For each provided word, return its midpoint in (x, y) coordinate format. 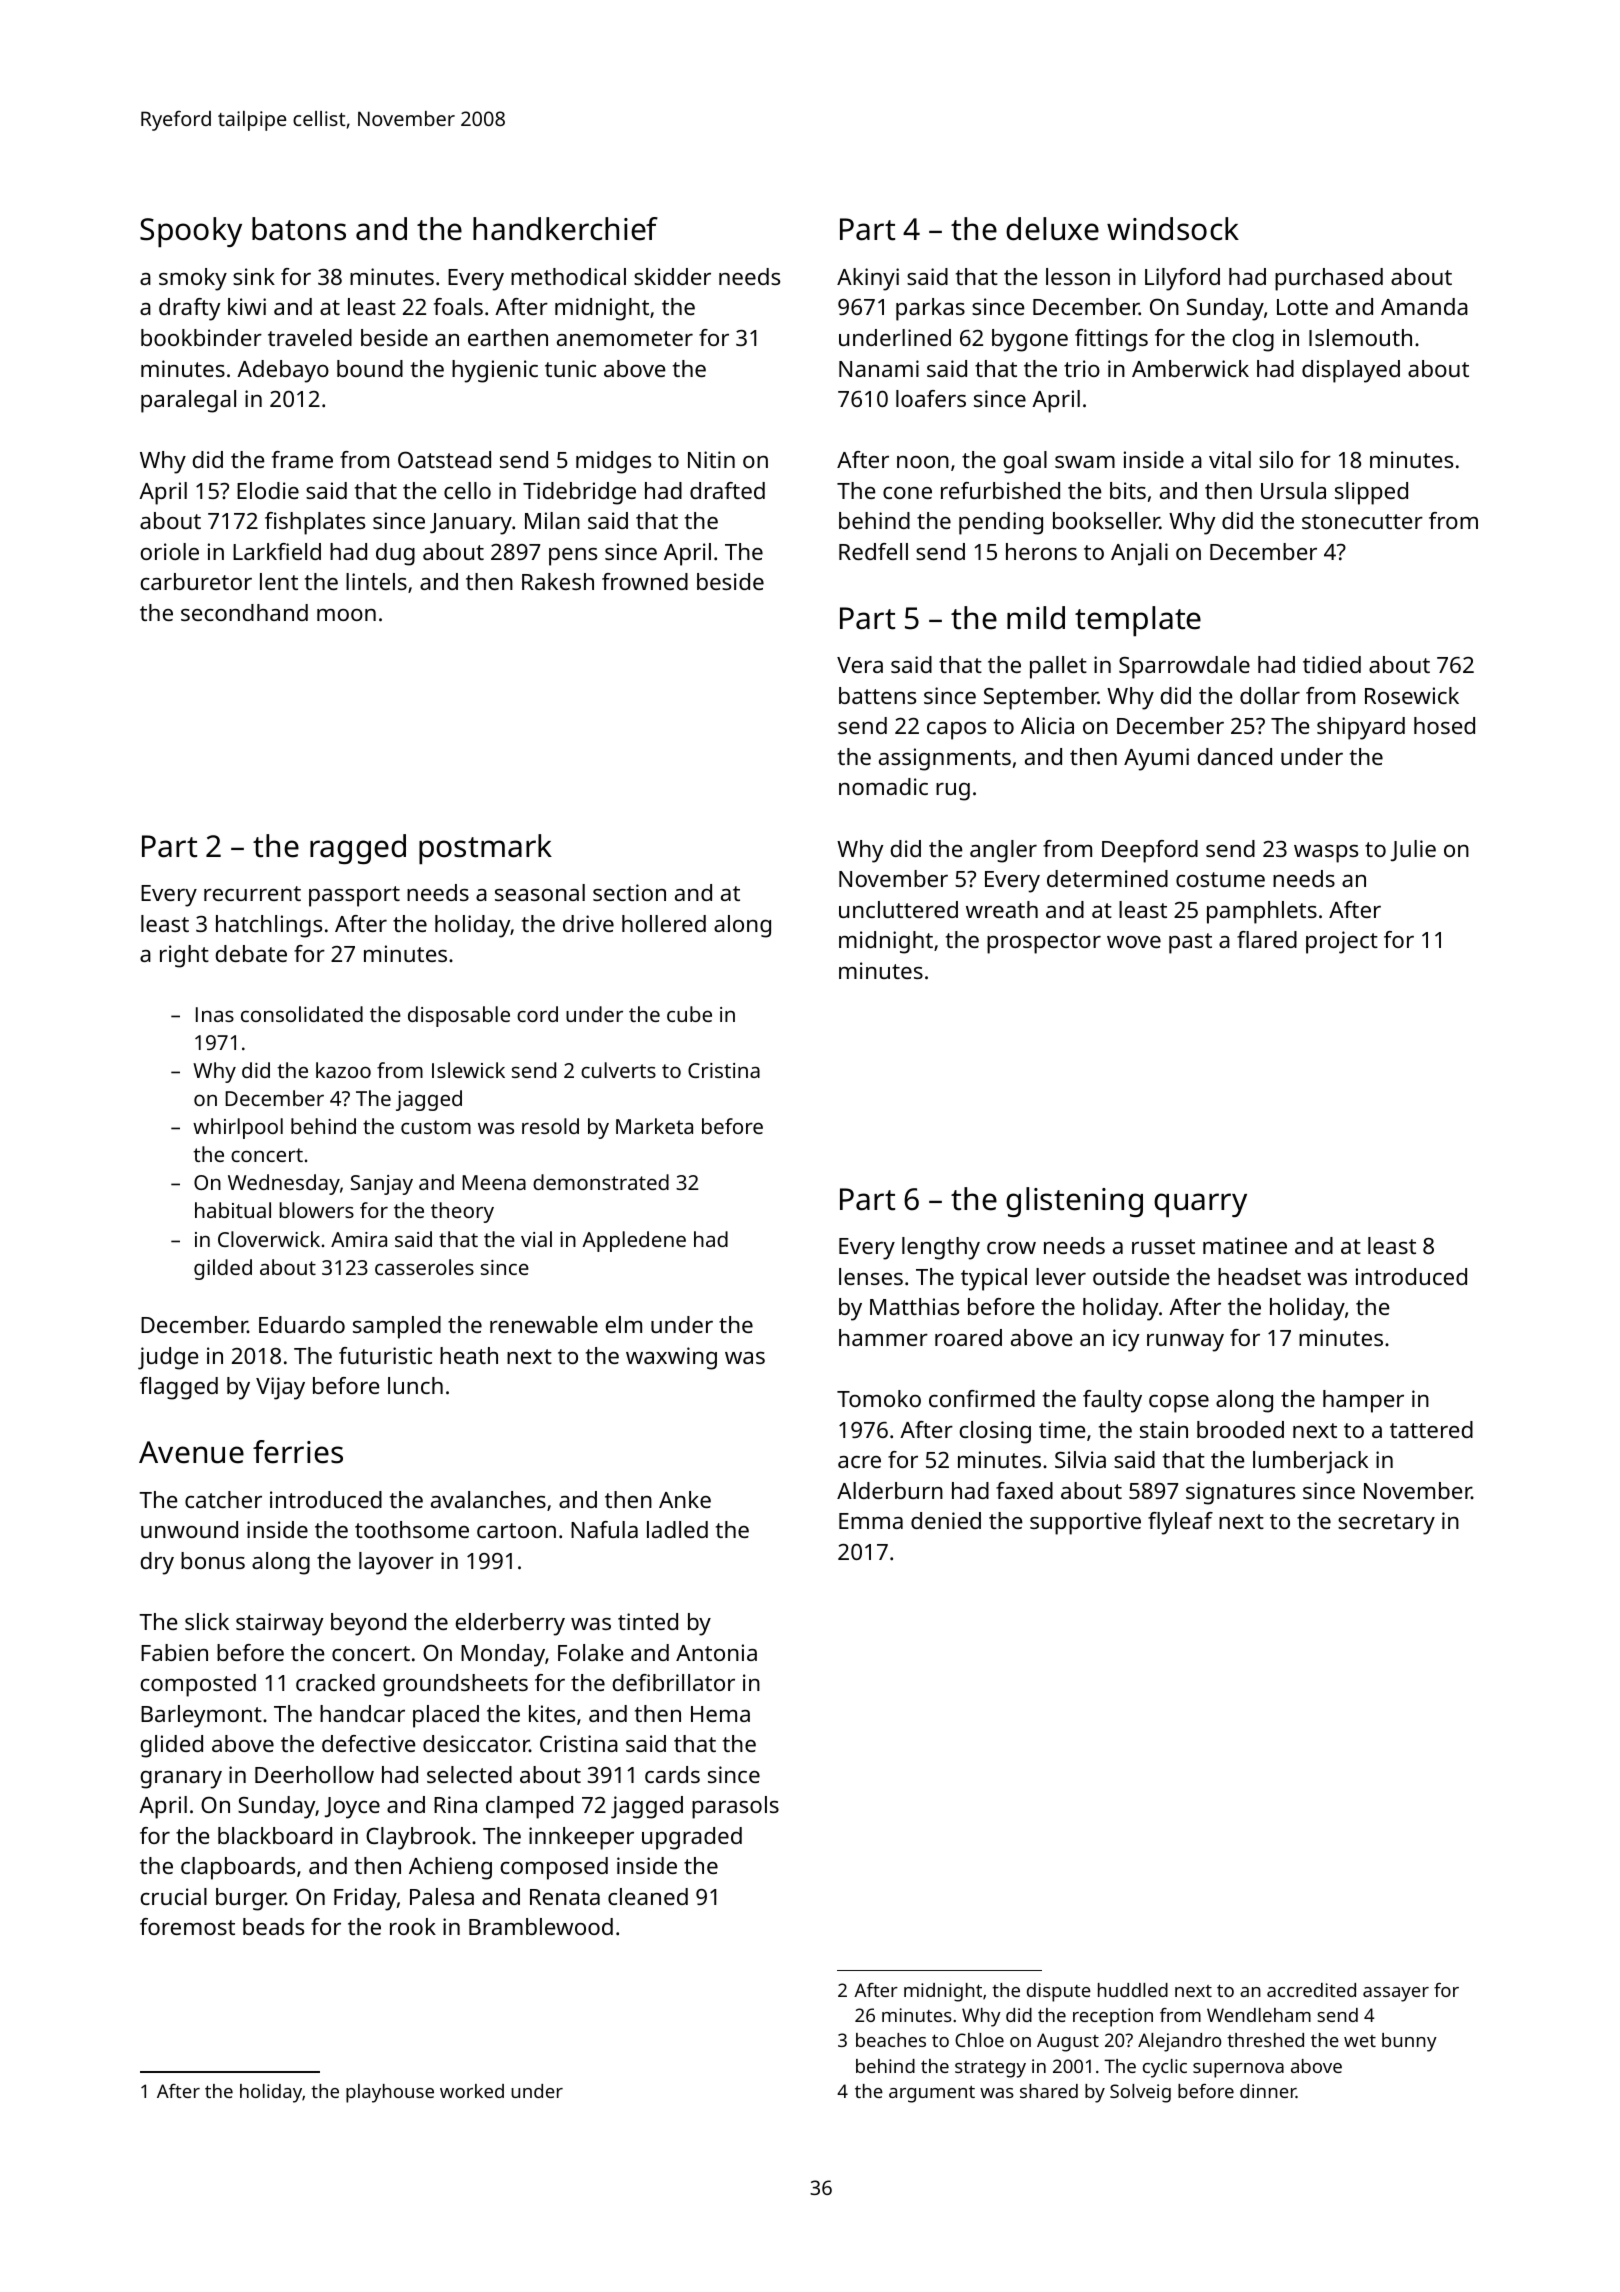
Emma (871, 1521)
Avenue (191, 1452)
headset (1259, 1276)
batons (299, 229)
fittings (1111, 340)
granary (181, 1780)
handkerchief (565, 229)
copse (1179, 1404)
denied (946, 1520)
